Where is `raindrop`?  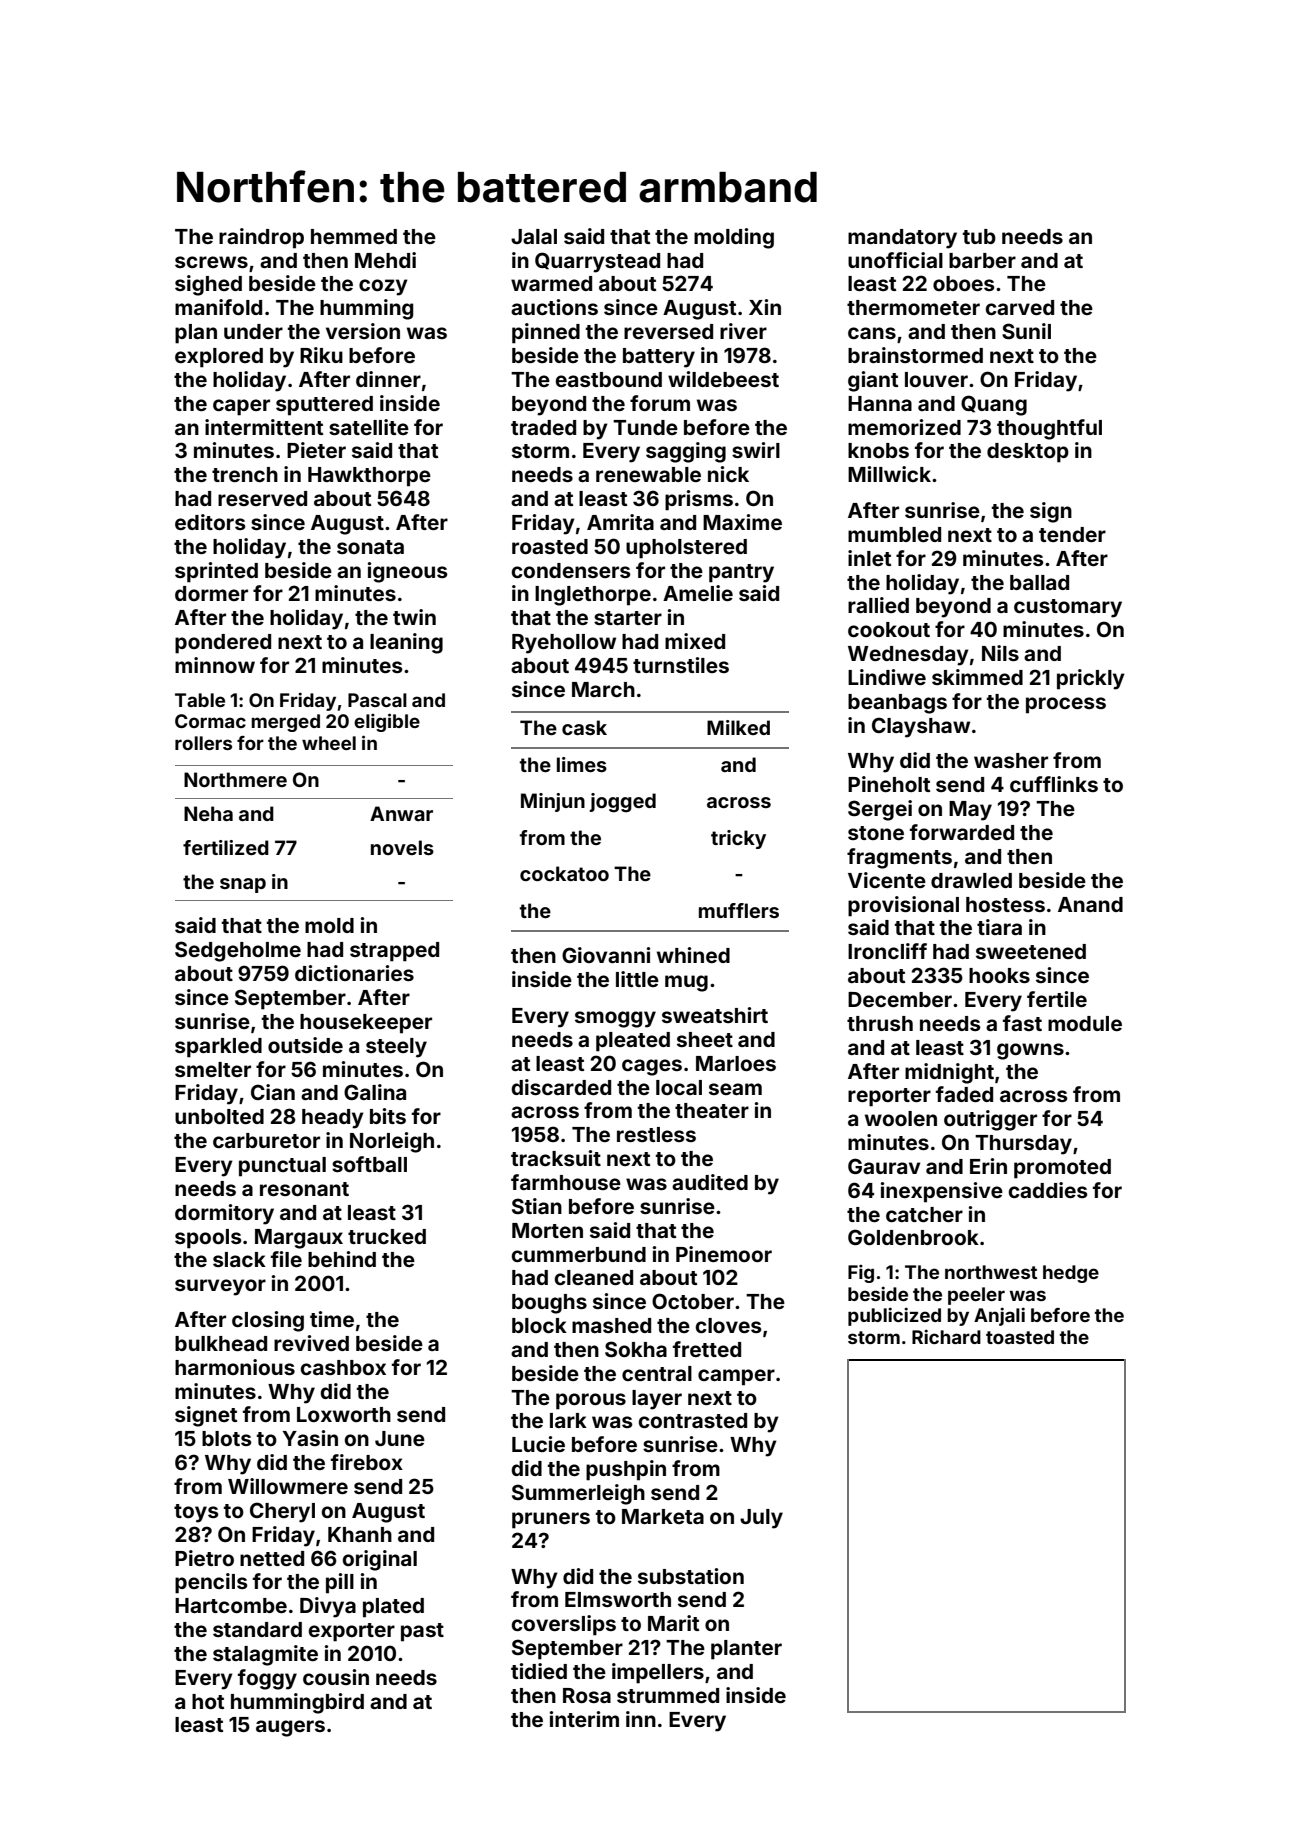
raindrop is located at coordinates (261, 238).
